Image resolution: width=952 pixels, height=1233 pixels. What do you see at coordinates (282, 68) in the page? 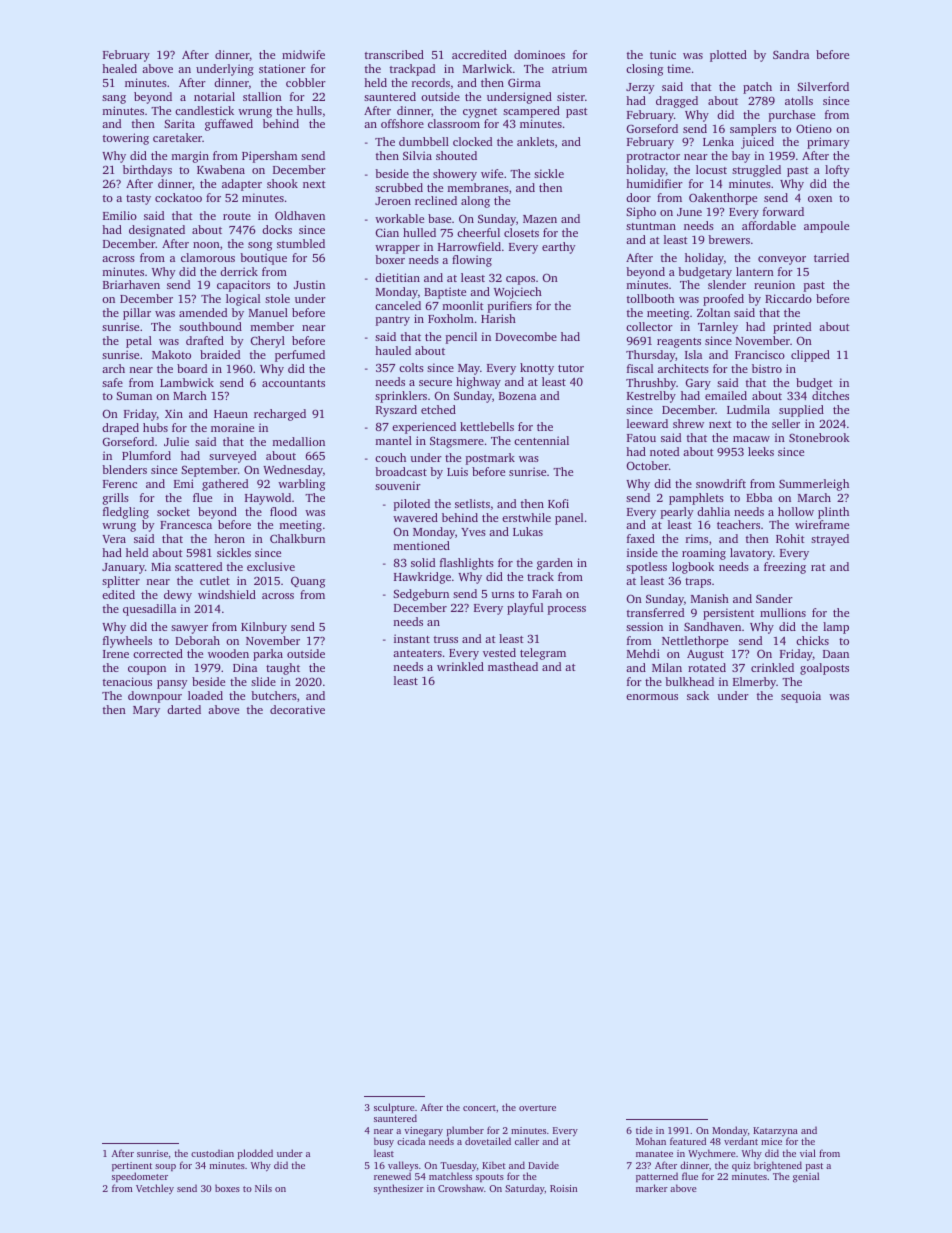
I see `stationer` at bounding box center [282, 68].
